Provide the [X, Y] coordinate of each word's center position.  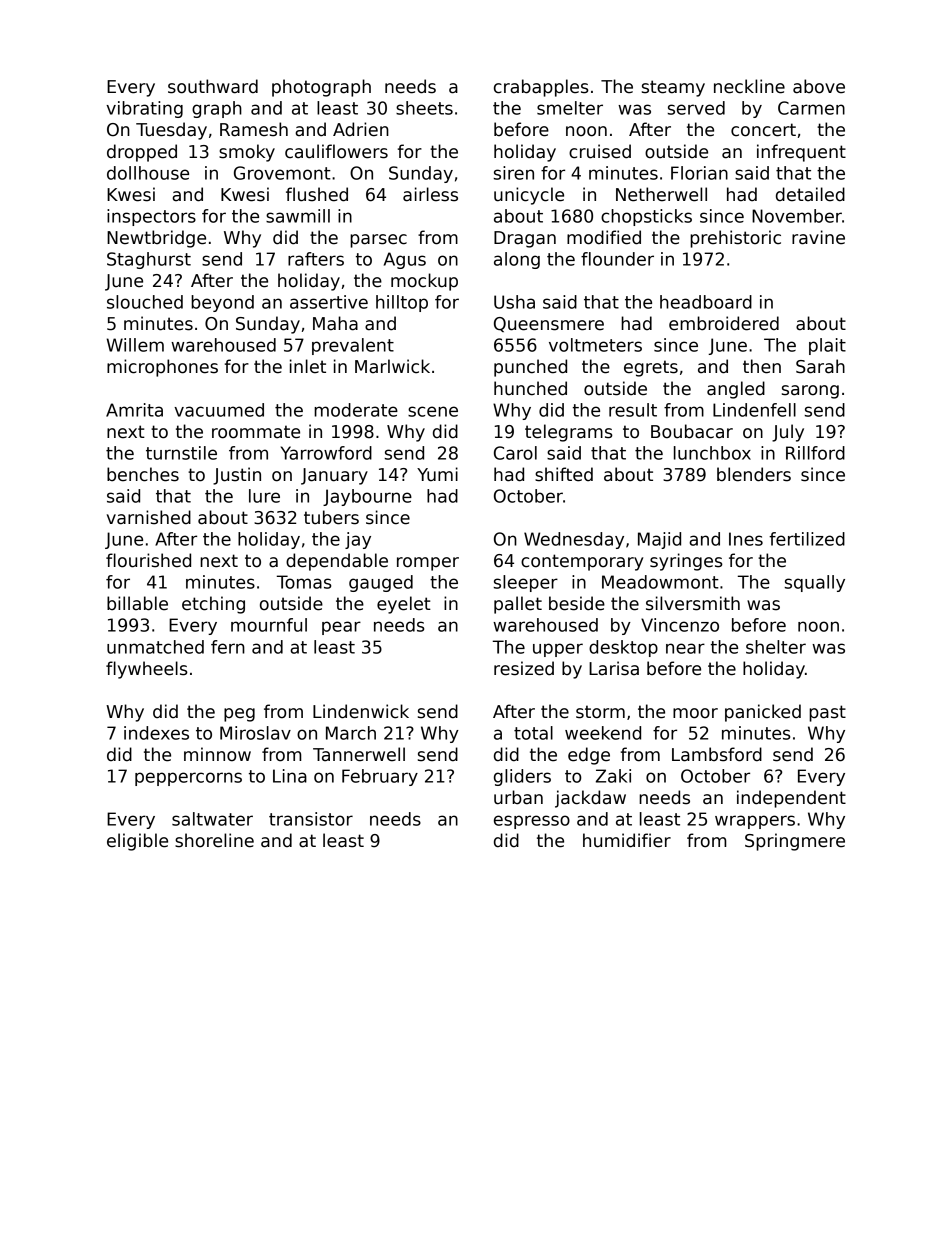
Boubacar [692, 431]
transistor [311, 819]
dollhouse [148, 173]
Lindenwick [361, 711]
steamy [673, 88]
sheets [424, 108]
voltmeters [595, 345]
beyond [222, 303]
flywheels [147, 670]
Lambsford [717, 754]
